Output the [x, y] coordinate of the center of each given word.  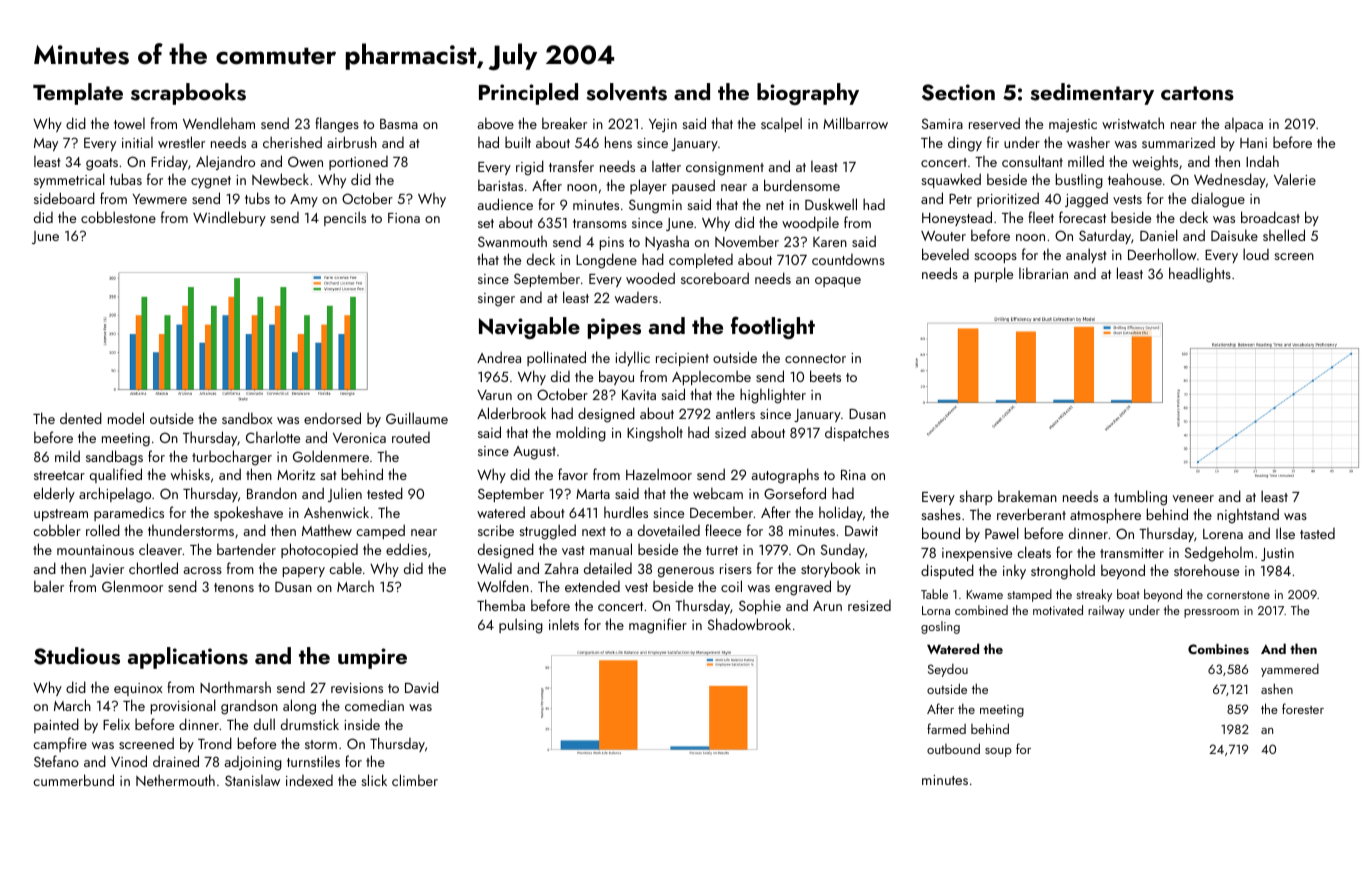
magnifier [658, 626]
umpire [372, 658]
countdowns [848, 259]
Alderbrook [511, 413]
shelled [1284, 235]
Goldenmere [331, 456]
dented [81, 418]
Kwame [985, 594]
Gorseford [795, 493]
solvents [626, 92]
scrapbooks [188, 94]
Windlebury [229, 218]
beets [825, 376]
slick [374, 780]
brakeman [1027, 496]
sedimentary [1092, 94]
